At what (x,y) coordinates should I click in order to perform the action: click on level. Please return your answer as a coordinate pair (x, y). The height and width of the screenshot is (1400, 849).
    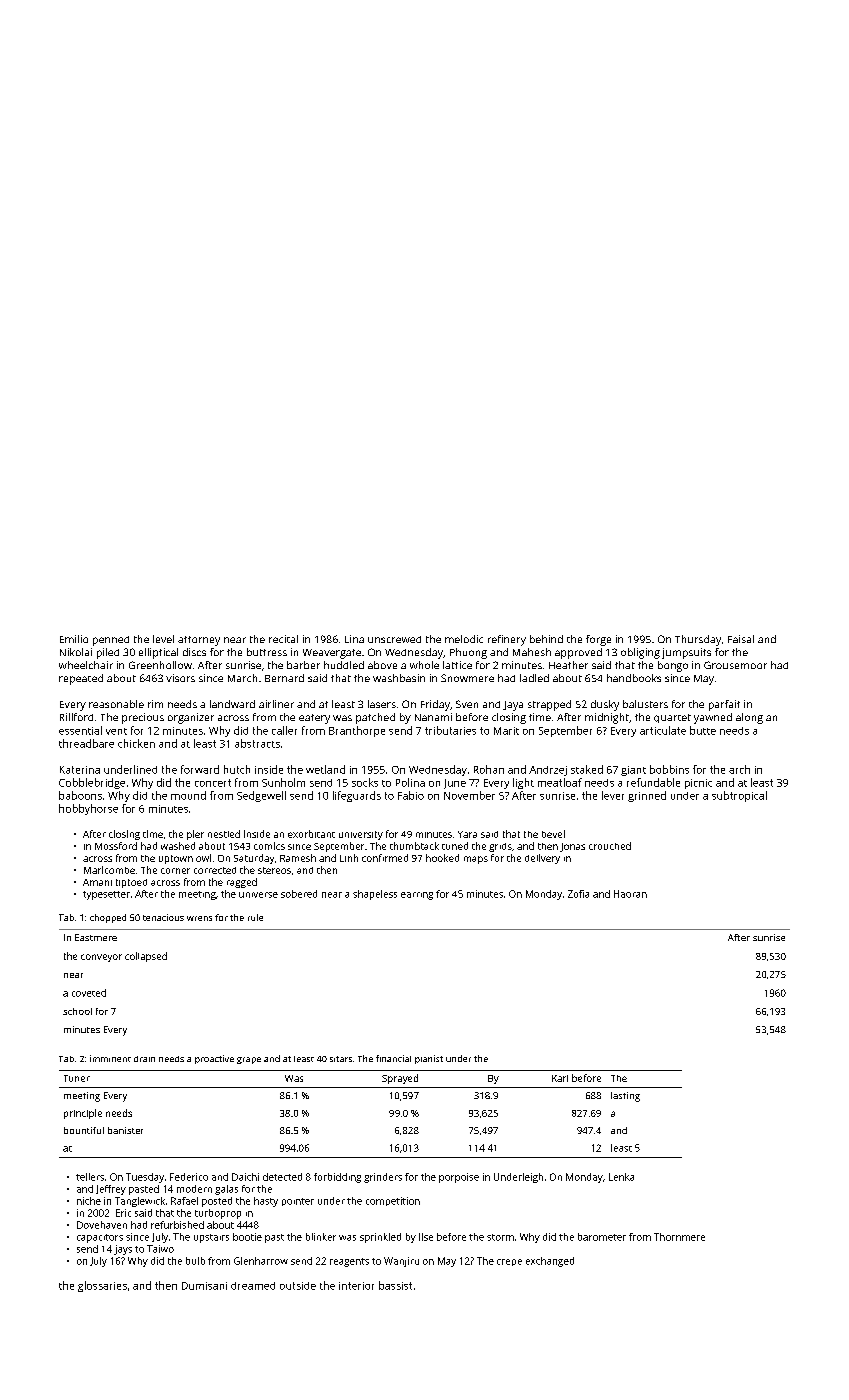
    Looking at the image, I should click on (163, 639).
